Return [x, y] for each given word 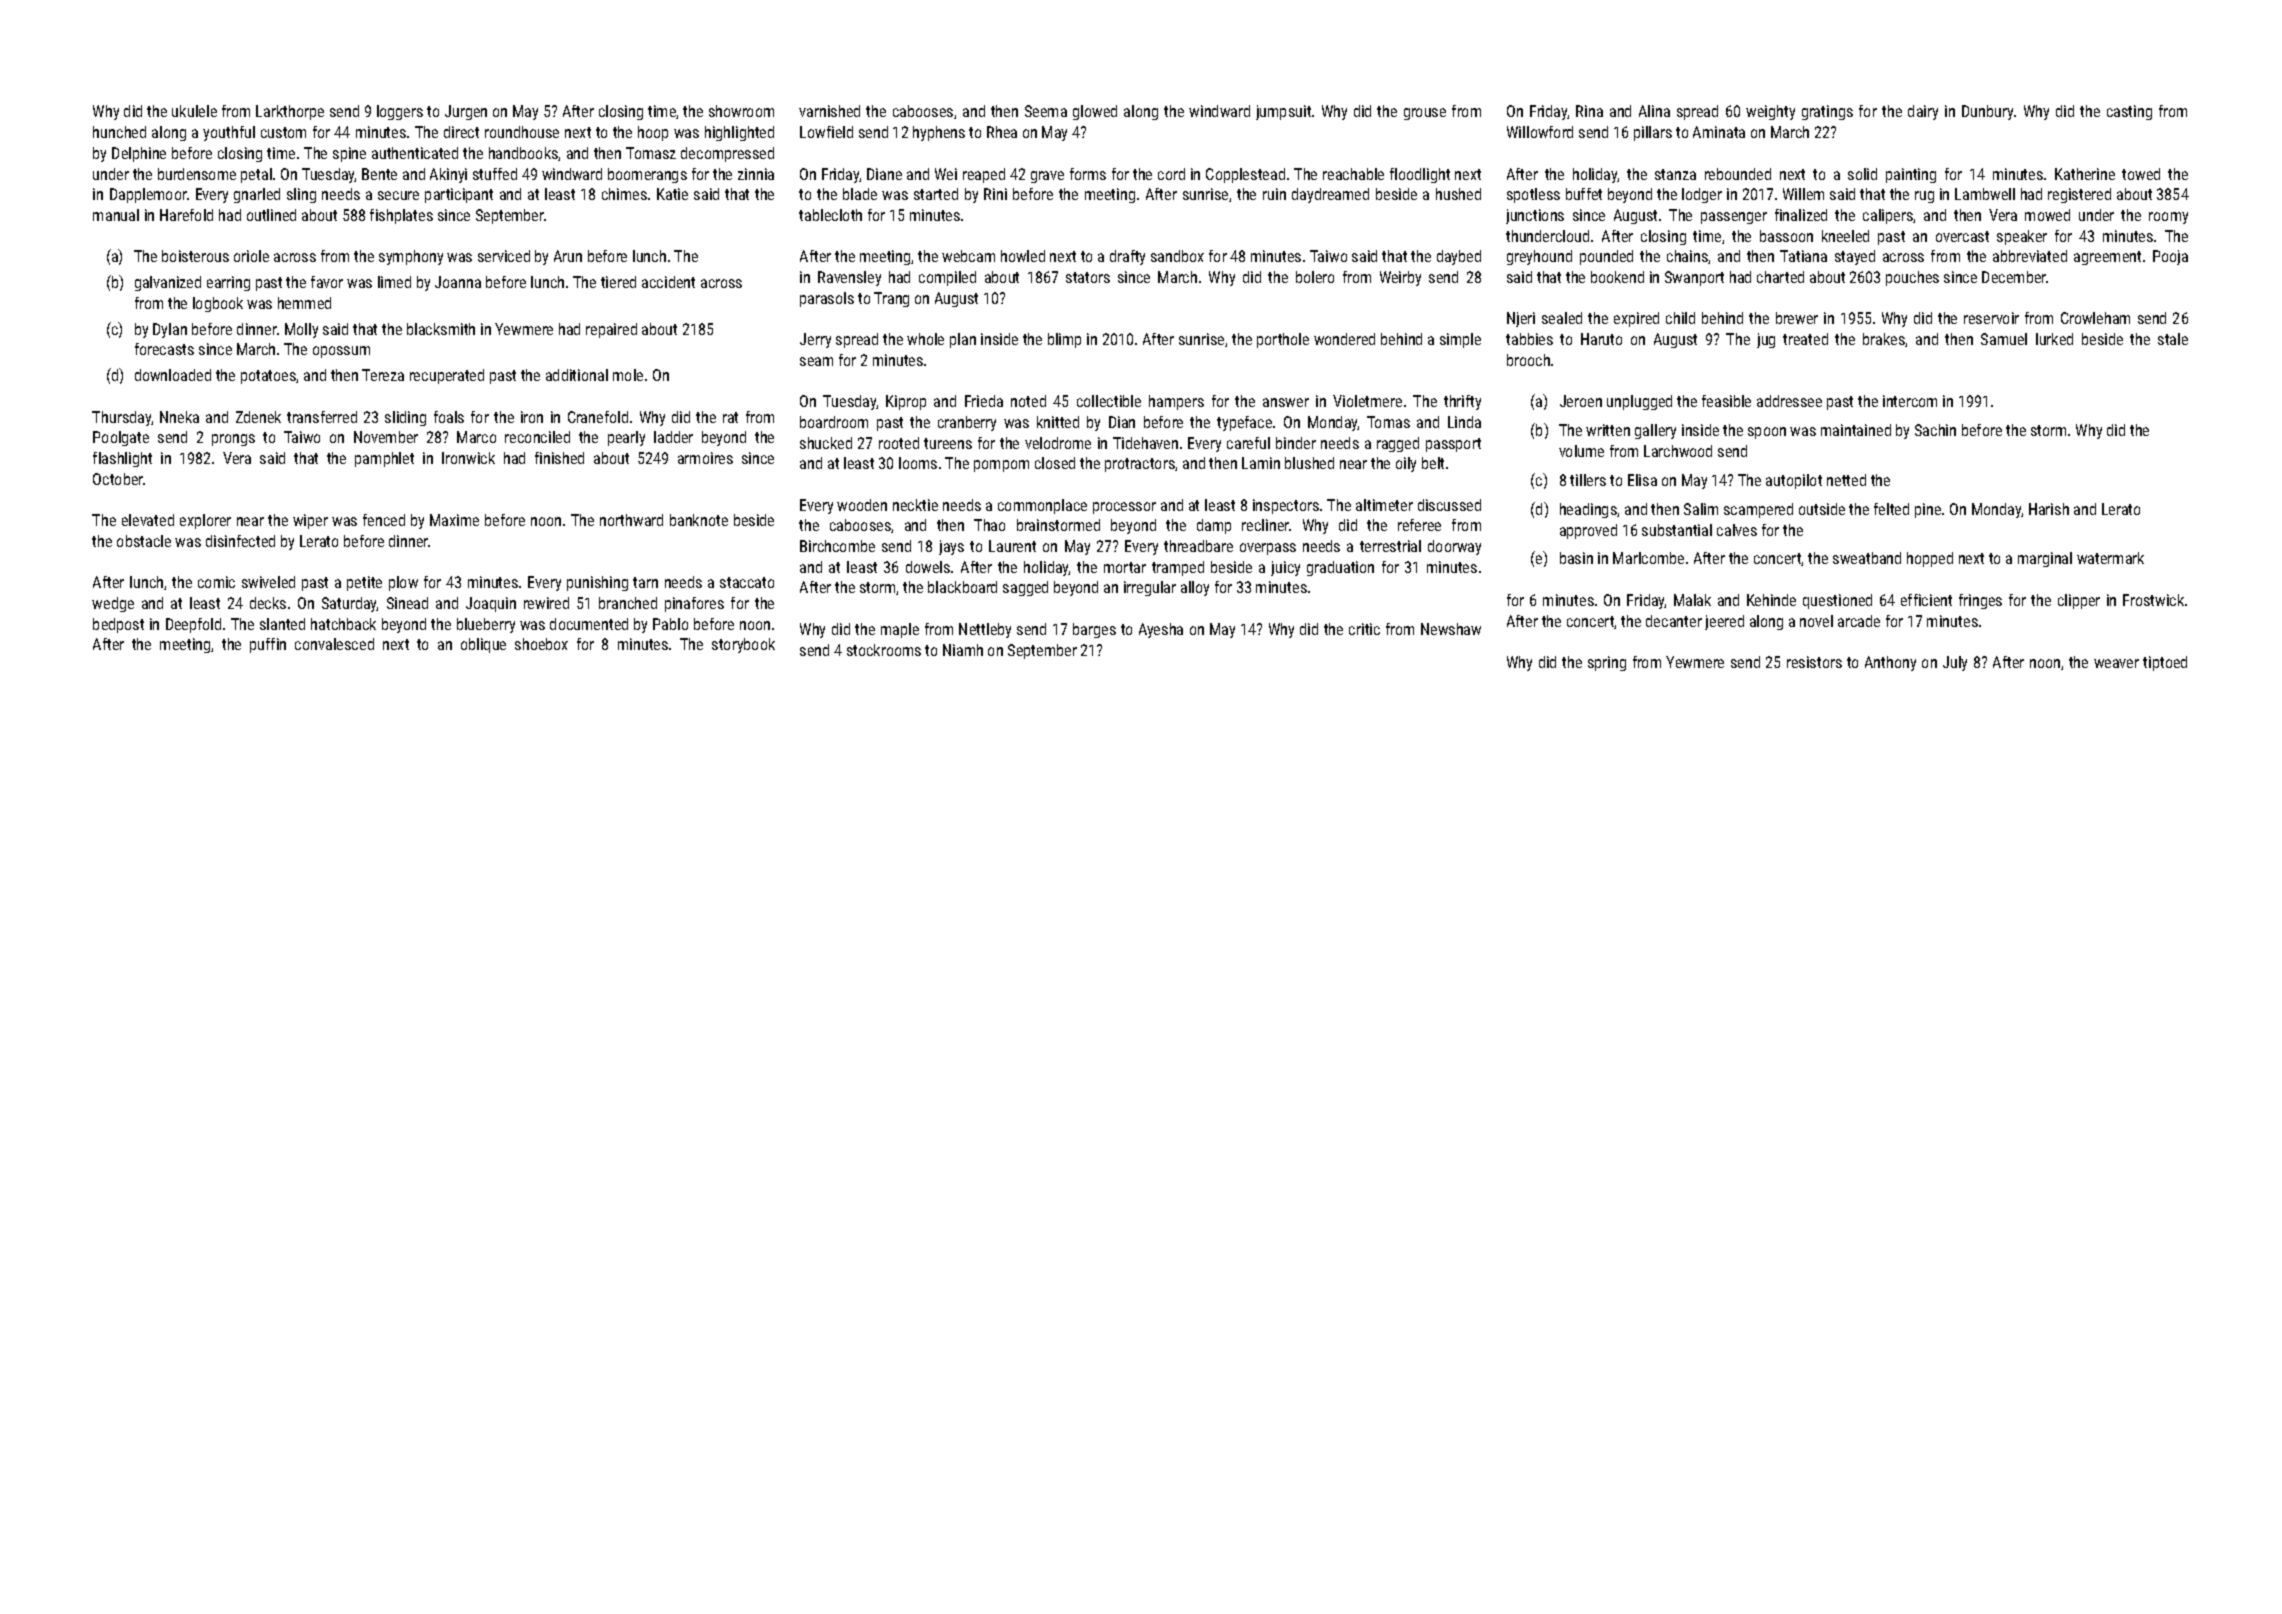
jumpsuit [1283, 112]
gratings [1827, 112]
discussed [1449, 505]
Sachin [1935, 430]
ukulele [194, 111]
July [1955, 663]
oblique [483, 645]
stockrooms [884, 650]
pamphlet [384, 459]
